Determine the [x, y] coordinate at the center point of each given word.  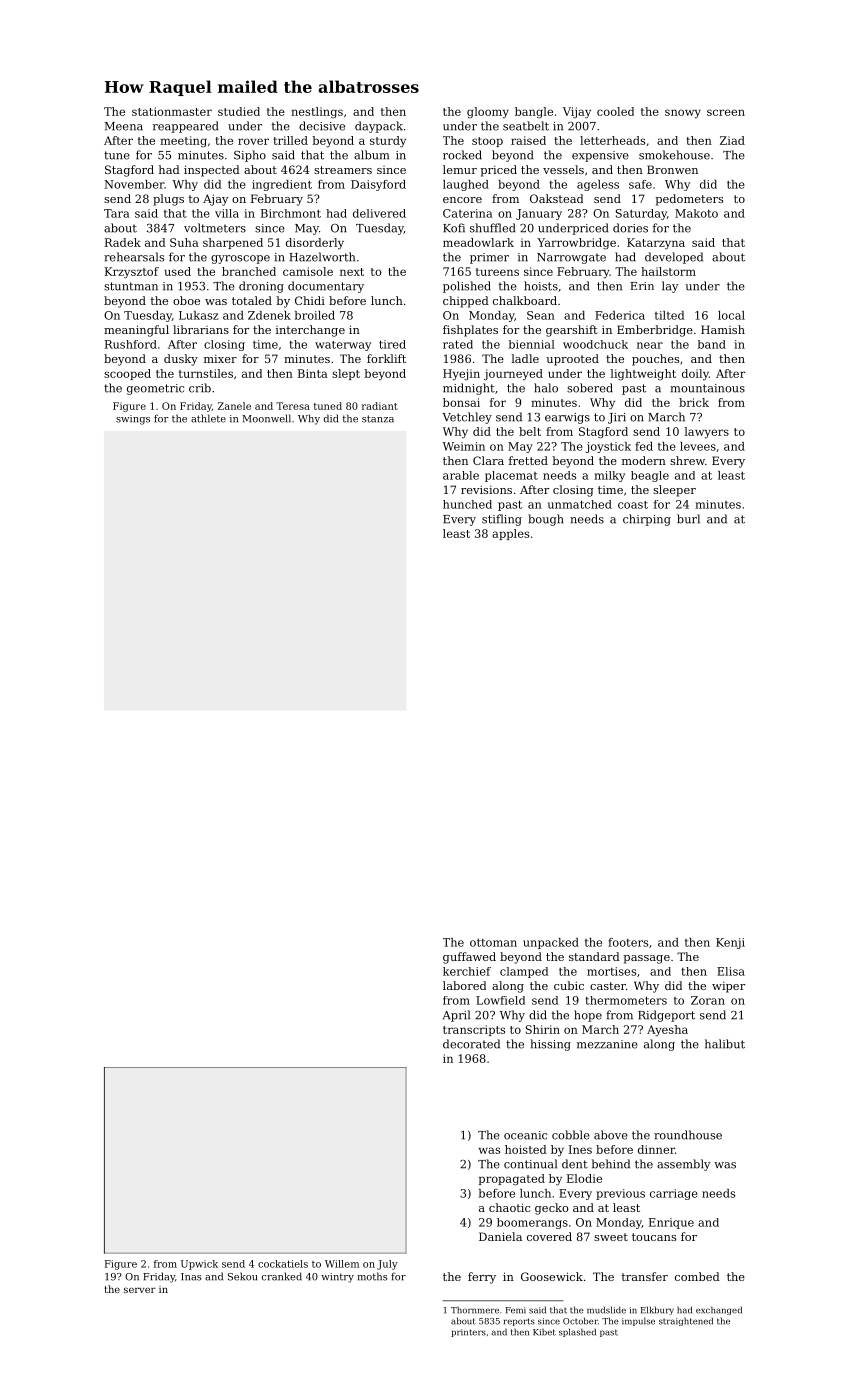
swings [133, 420]
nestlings [317, 113]
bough [546, 520]
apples [510, 534]
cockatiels [283, 1264]
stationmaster [172, 111]
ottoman [493, 943]
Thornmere [475, 1310]
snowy [683, 113]
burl [688, 519]
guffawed [469, 958]
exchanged [719, 1310]
